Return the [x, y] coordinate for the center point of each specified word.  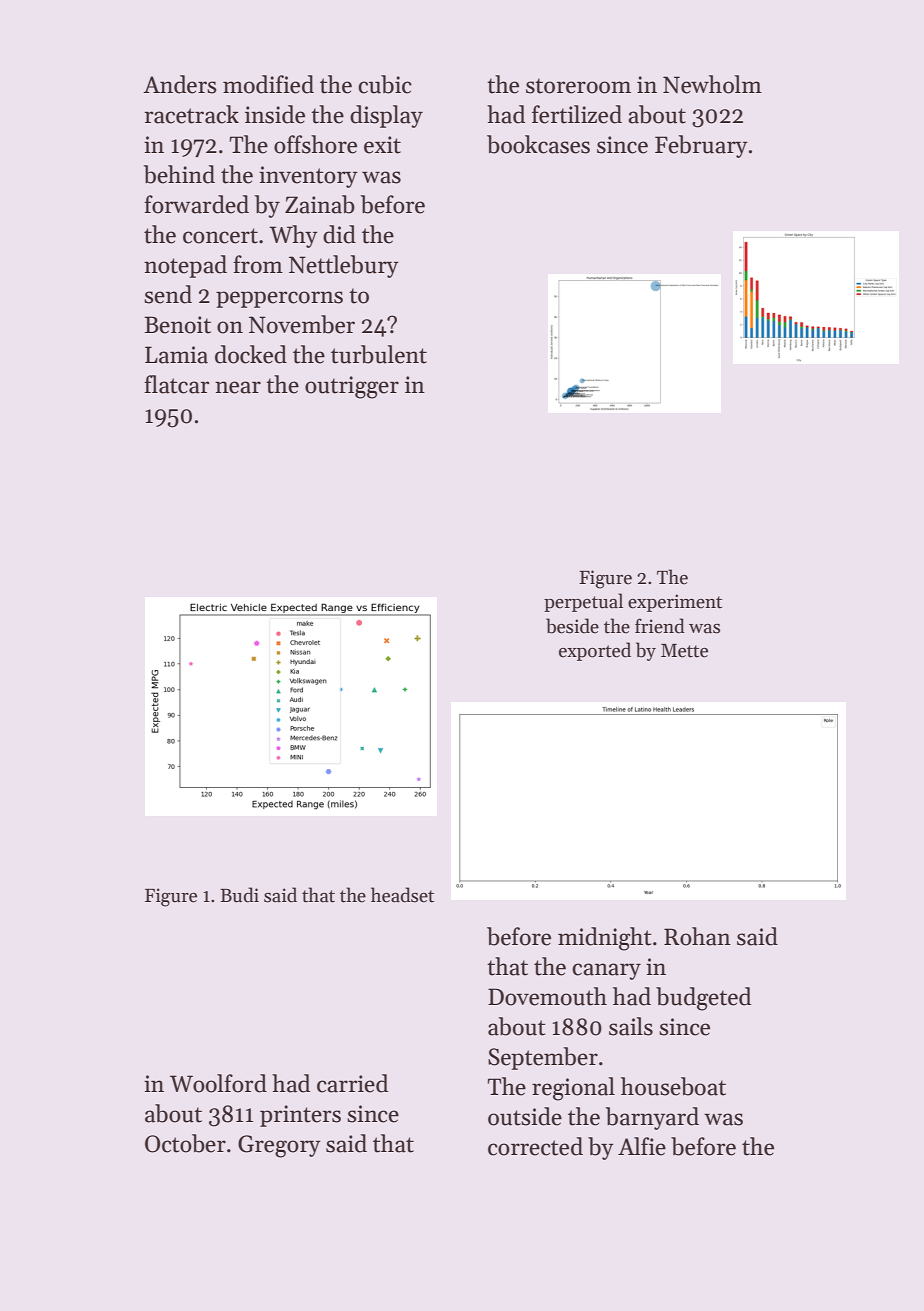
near [238, 387]
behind [179, 174]
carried [352, 1083]
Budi [239, 895]
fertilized [577, 114]
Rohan [697, 936]
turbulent [379, 354]
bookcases [538, 144]
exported [595, 651]
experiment [675, 603]
